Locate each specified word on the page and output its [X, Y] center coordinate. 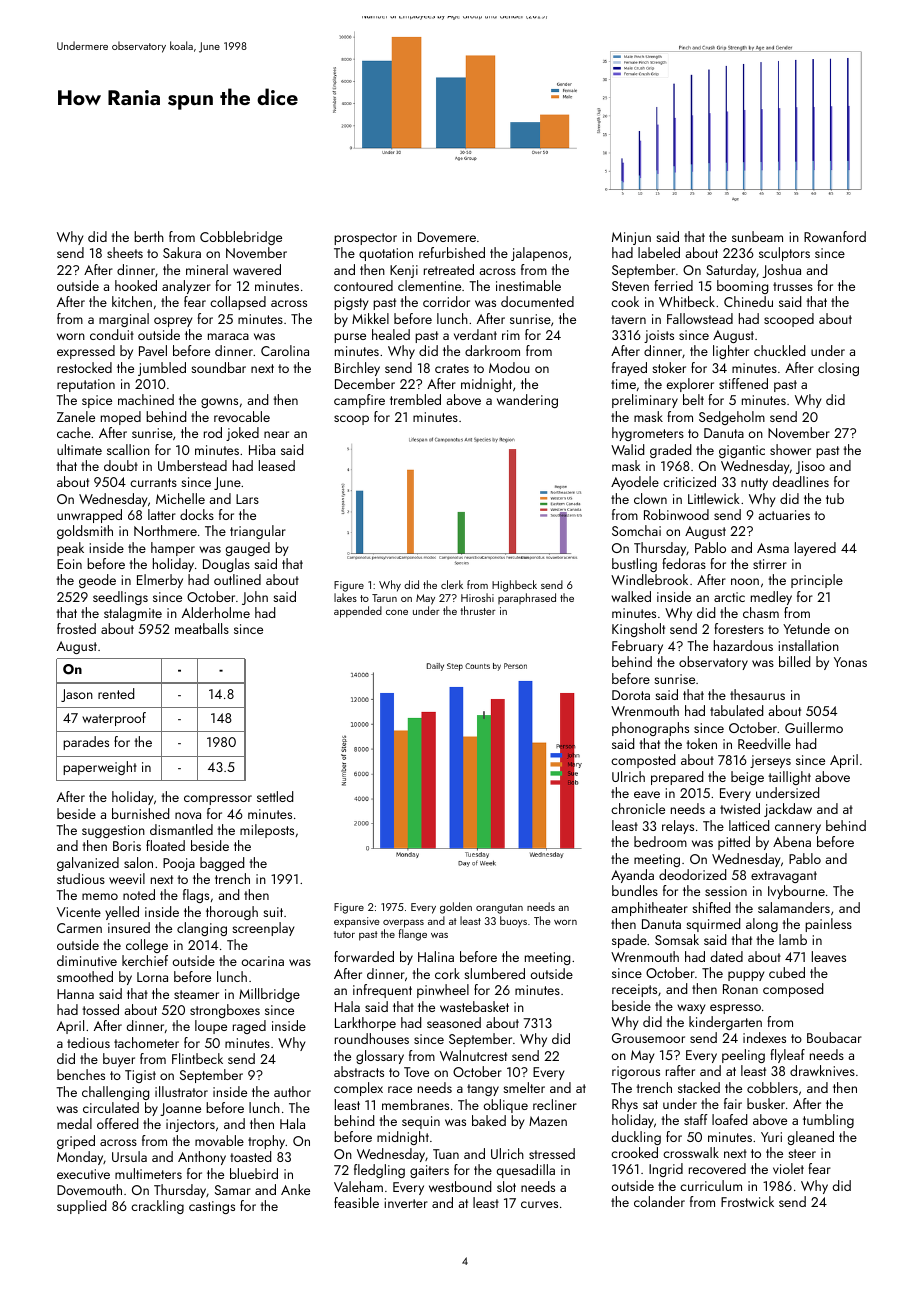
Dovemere [447, 237]
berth [149, 236]
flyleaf [787, 1056]
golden [456, 908]
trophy [267, 1142]
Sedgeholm [732, 418]
